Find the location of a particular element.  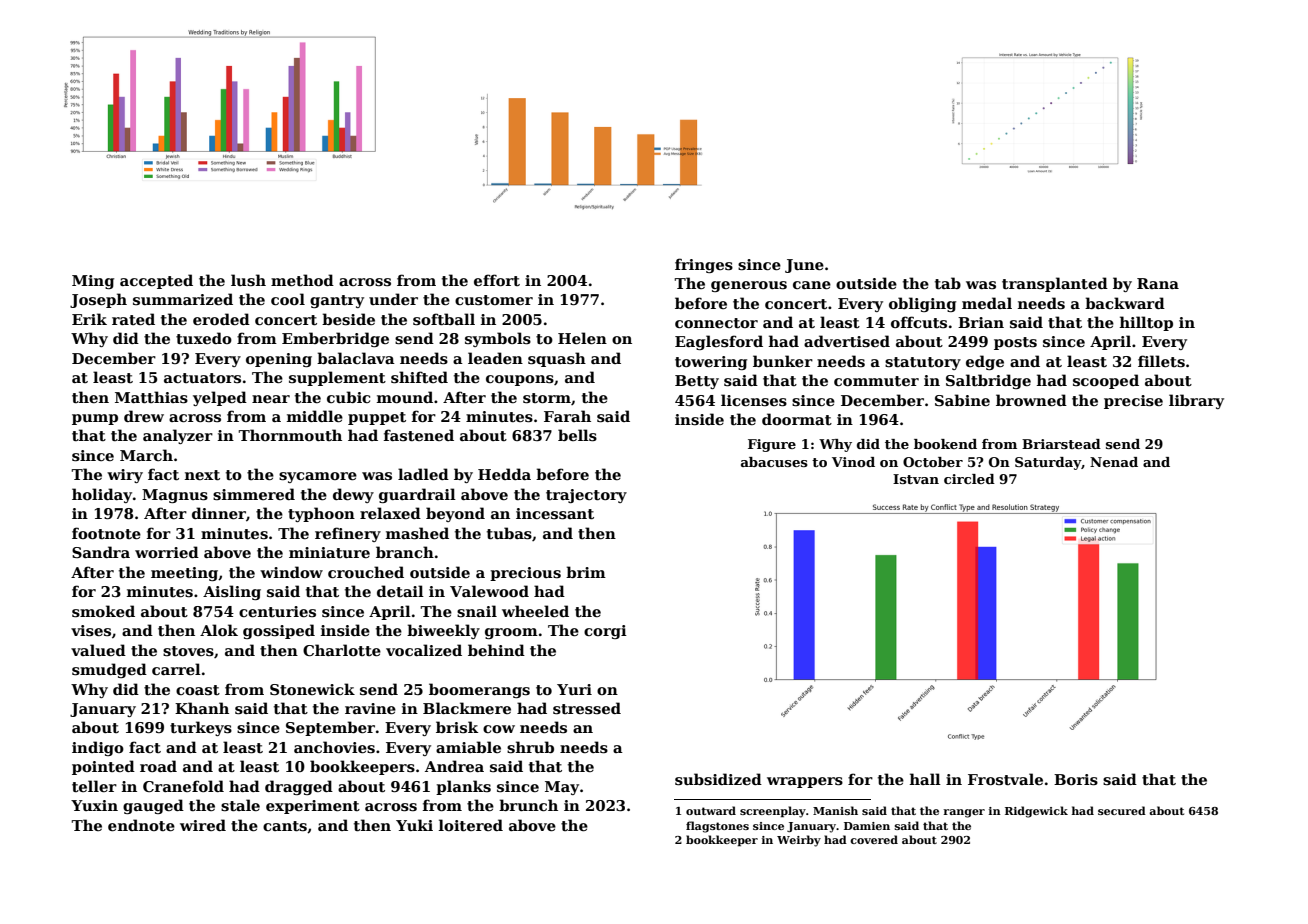

Yuri is located at coordinates (574, 689).
